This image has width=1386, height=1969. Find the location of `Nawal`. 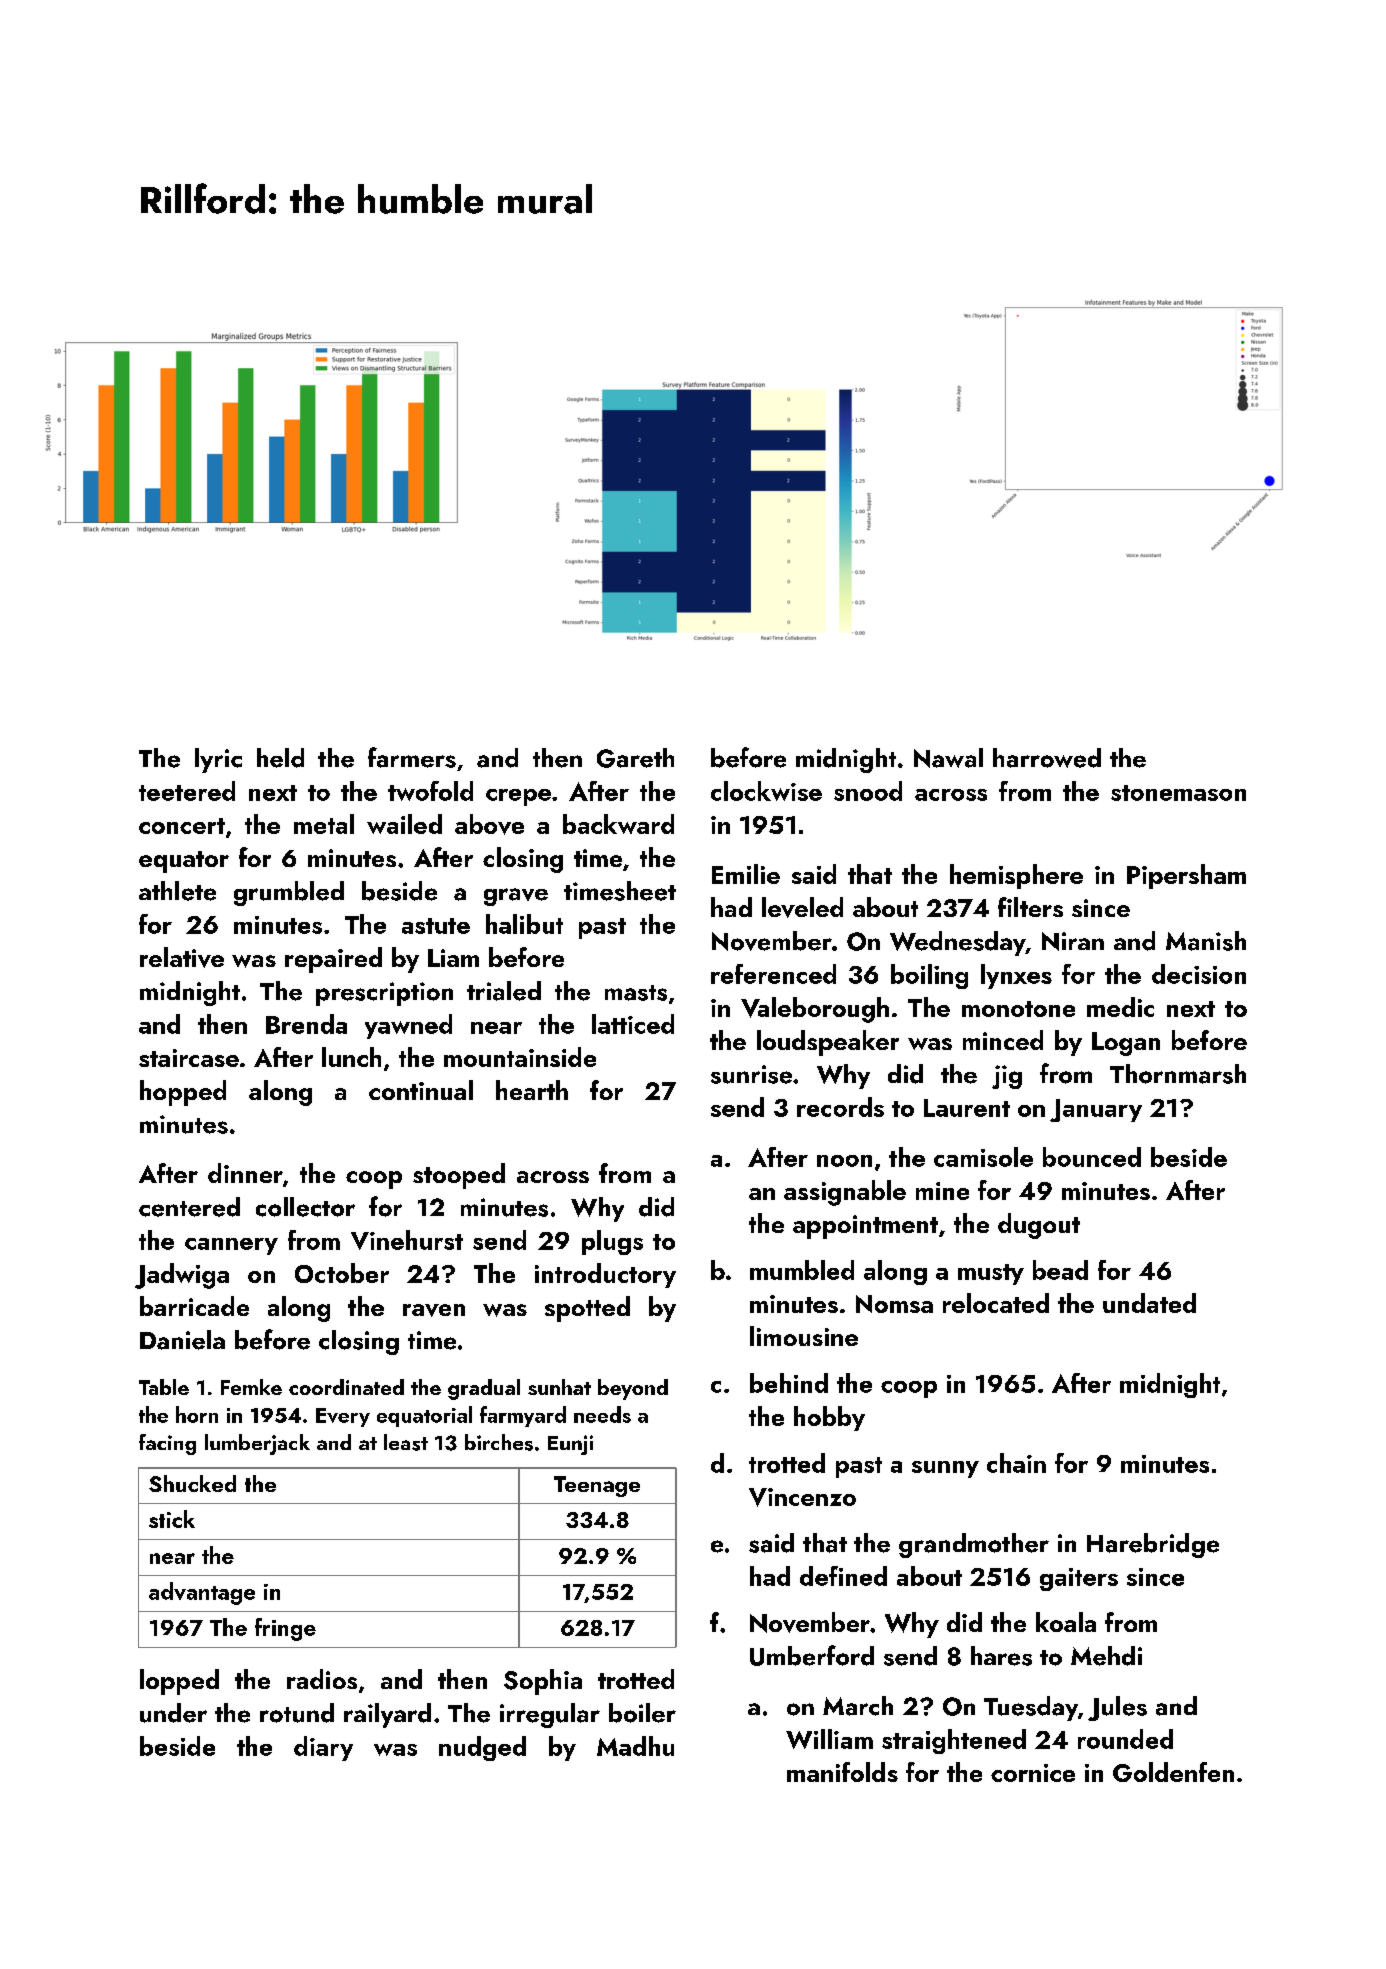

Nawal is located at coordinates (948, 758).
